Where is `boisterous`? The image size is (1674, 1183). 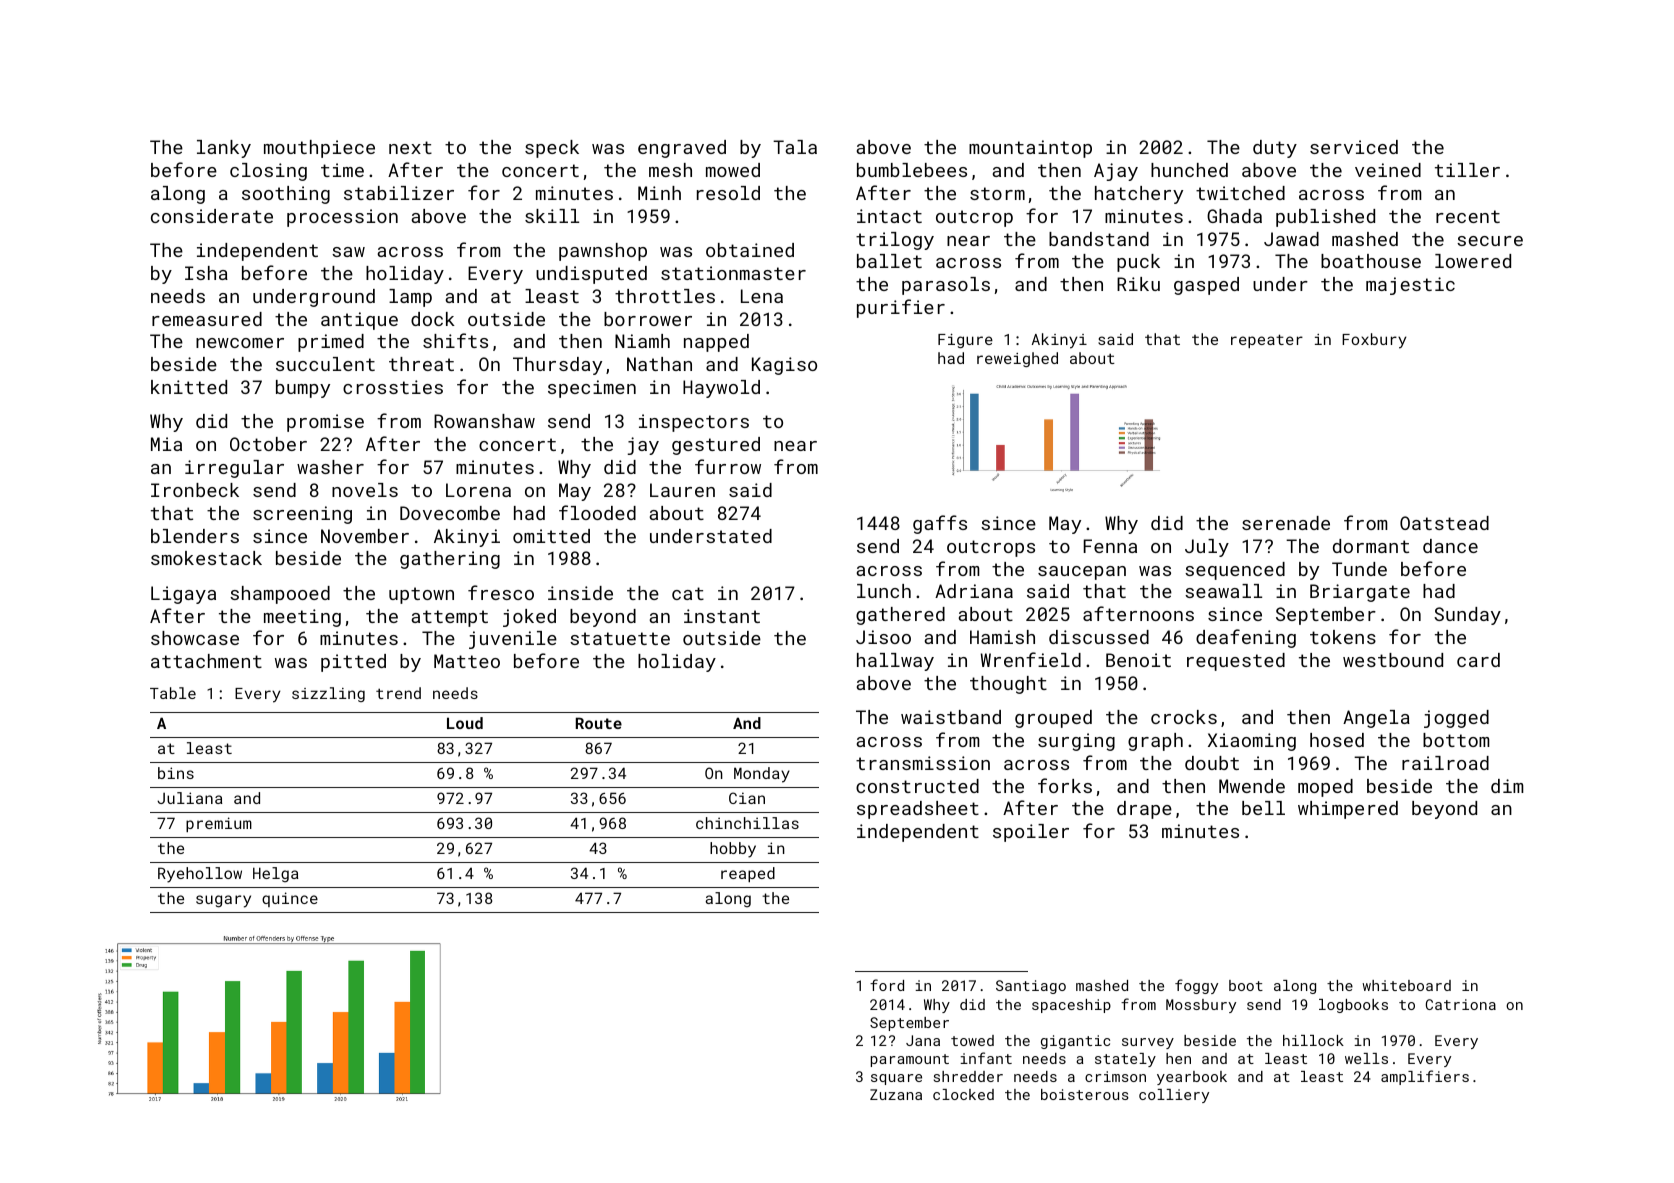
boisterous is located at coordinates (1085, 1094).
